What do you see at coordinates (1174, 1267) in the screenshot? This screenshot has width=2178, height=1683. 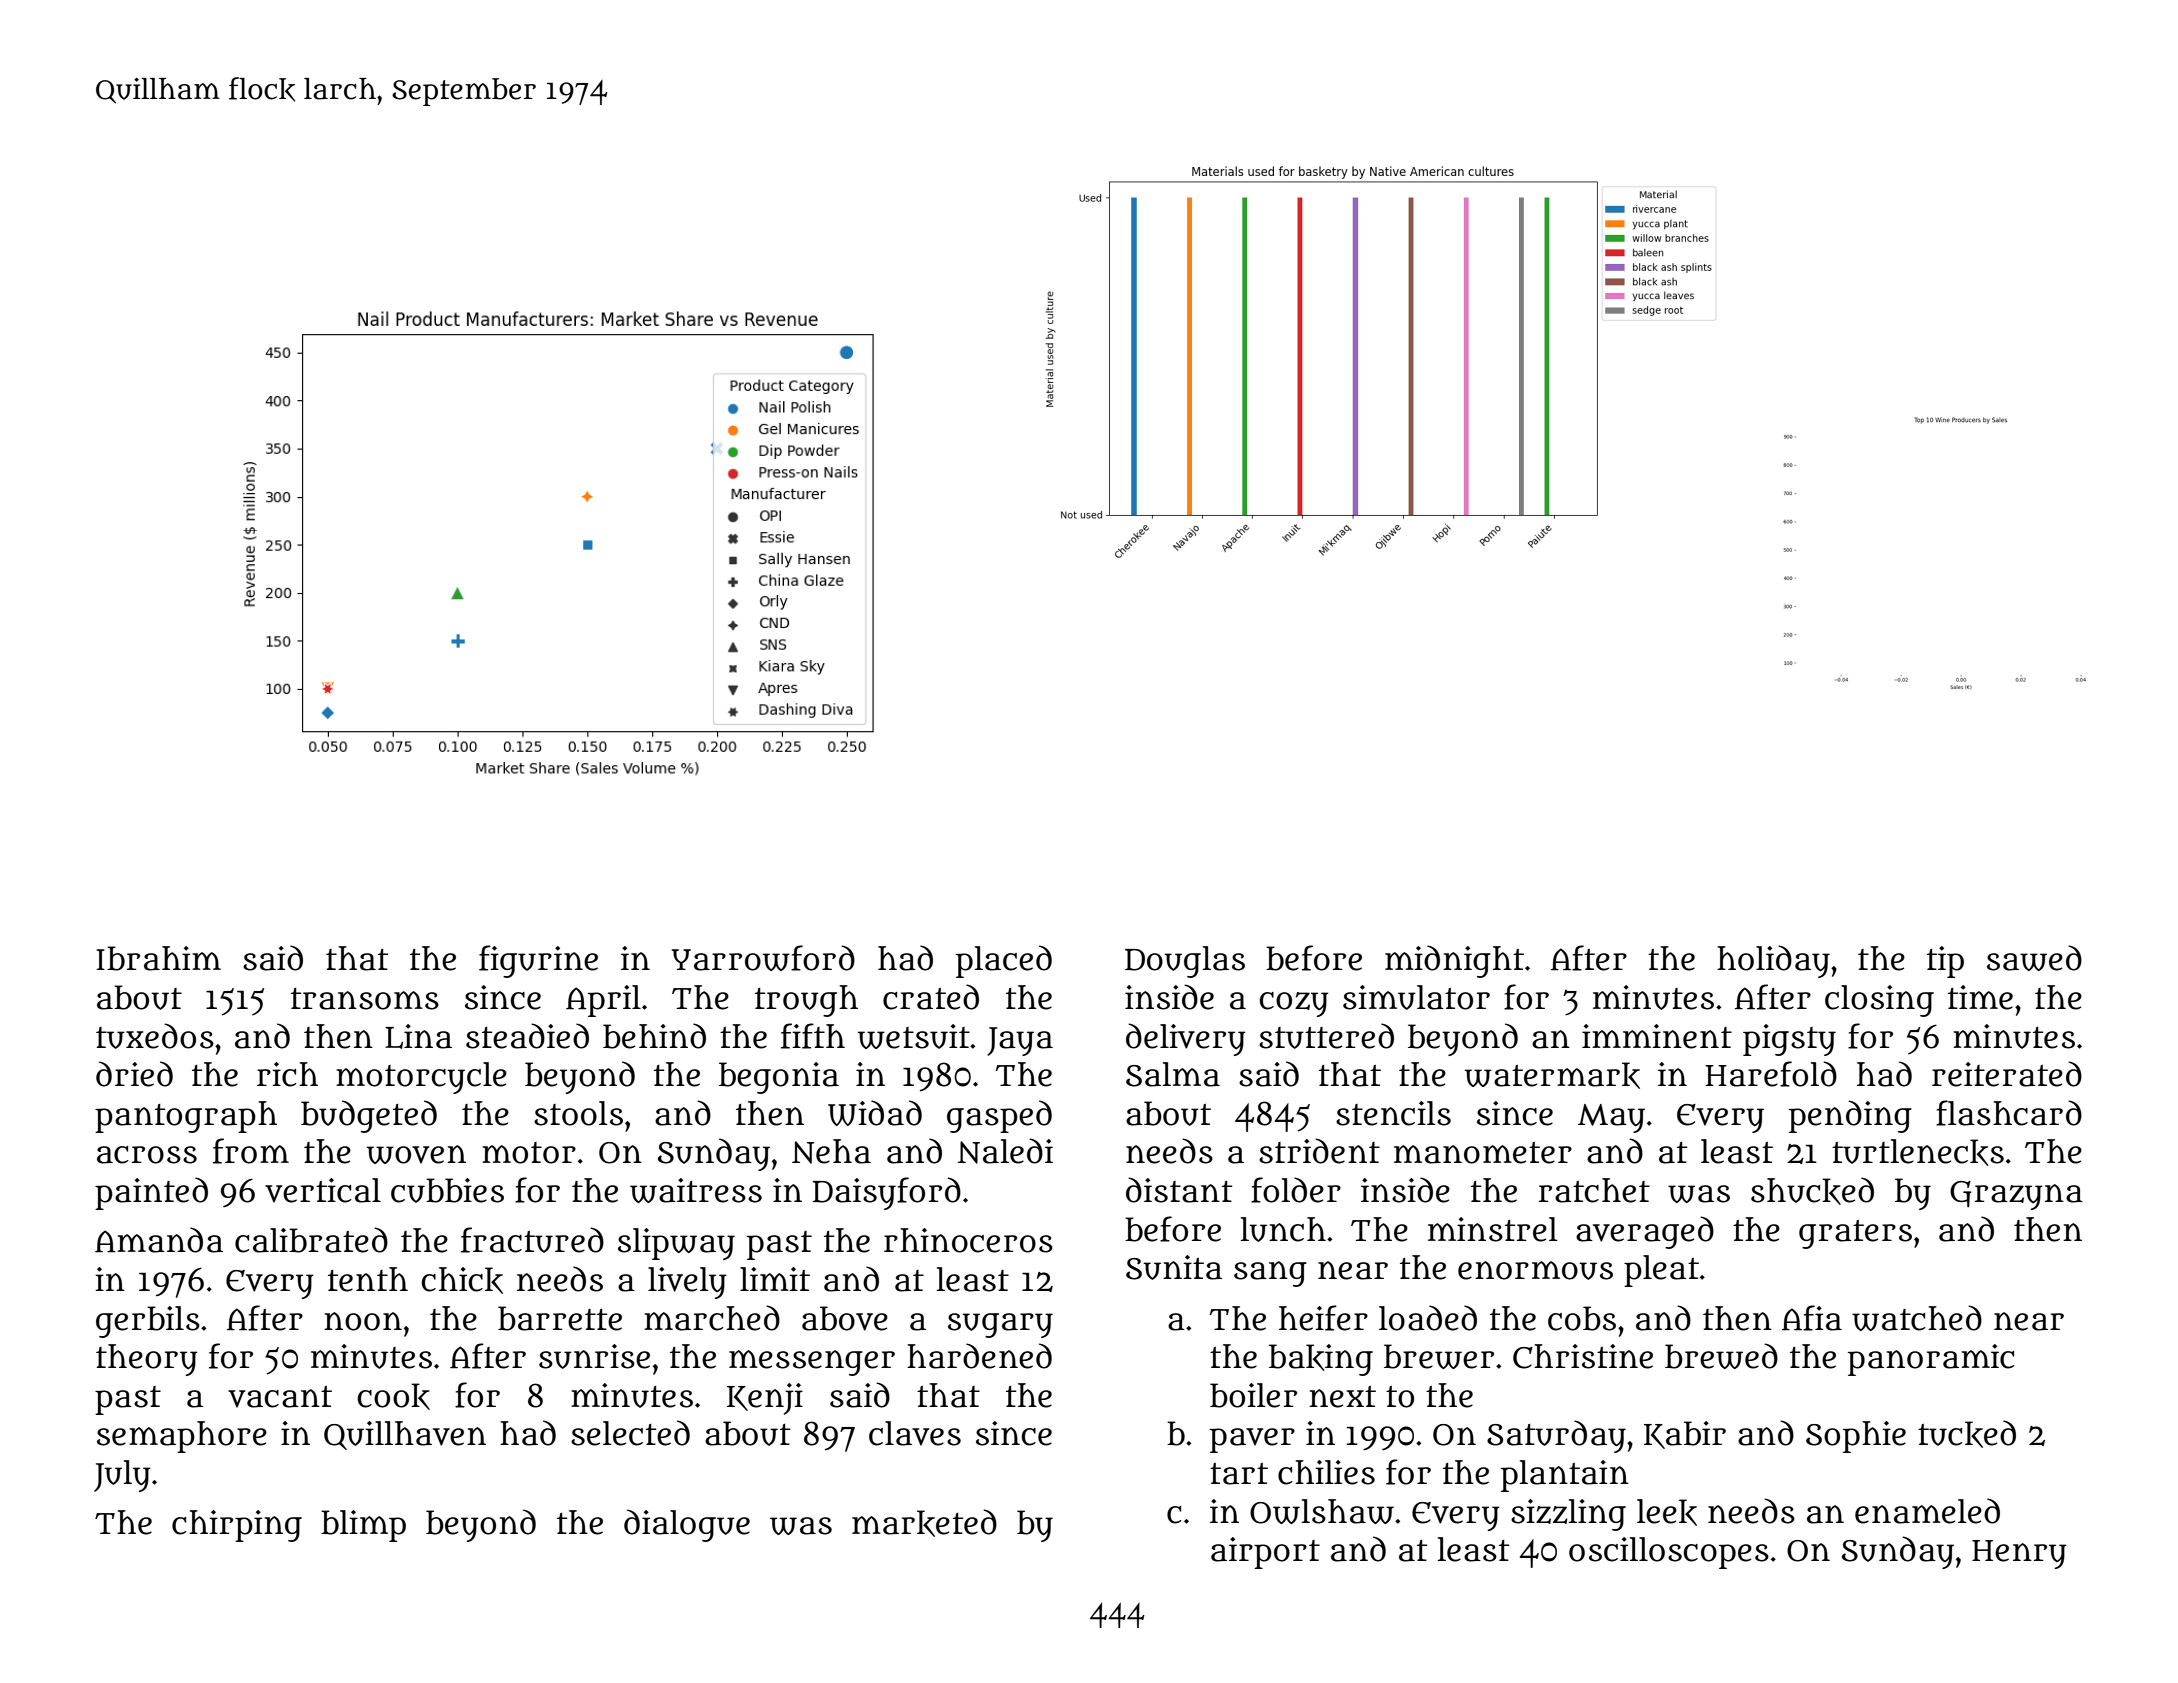 I see `Sunita` at bounding box center [1174, 1267].
